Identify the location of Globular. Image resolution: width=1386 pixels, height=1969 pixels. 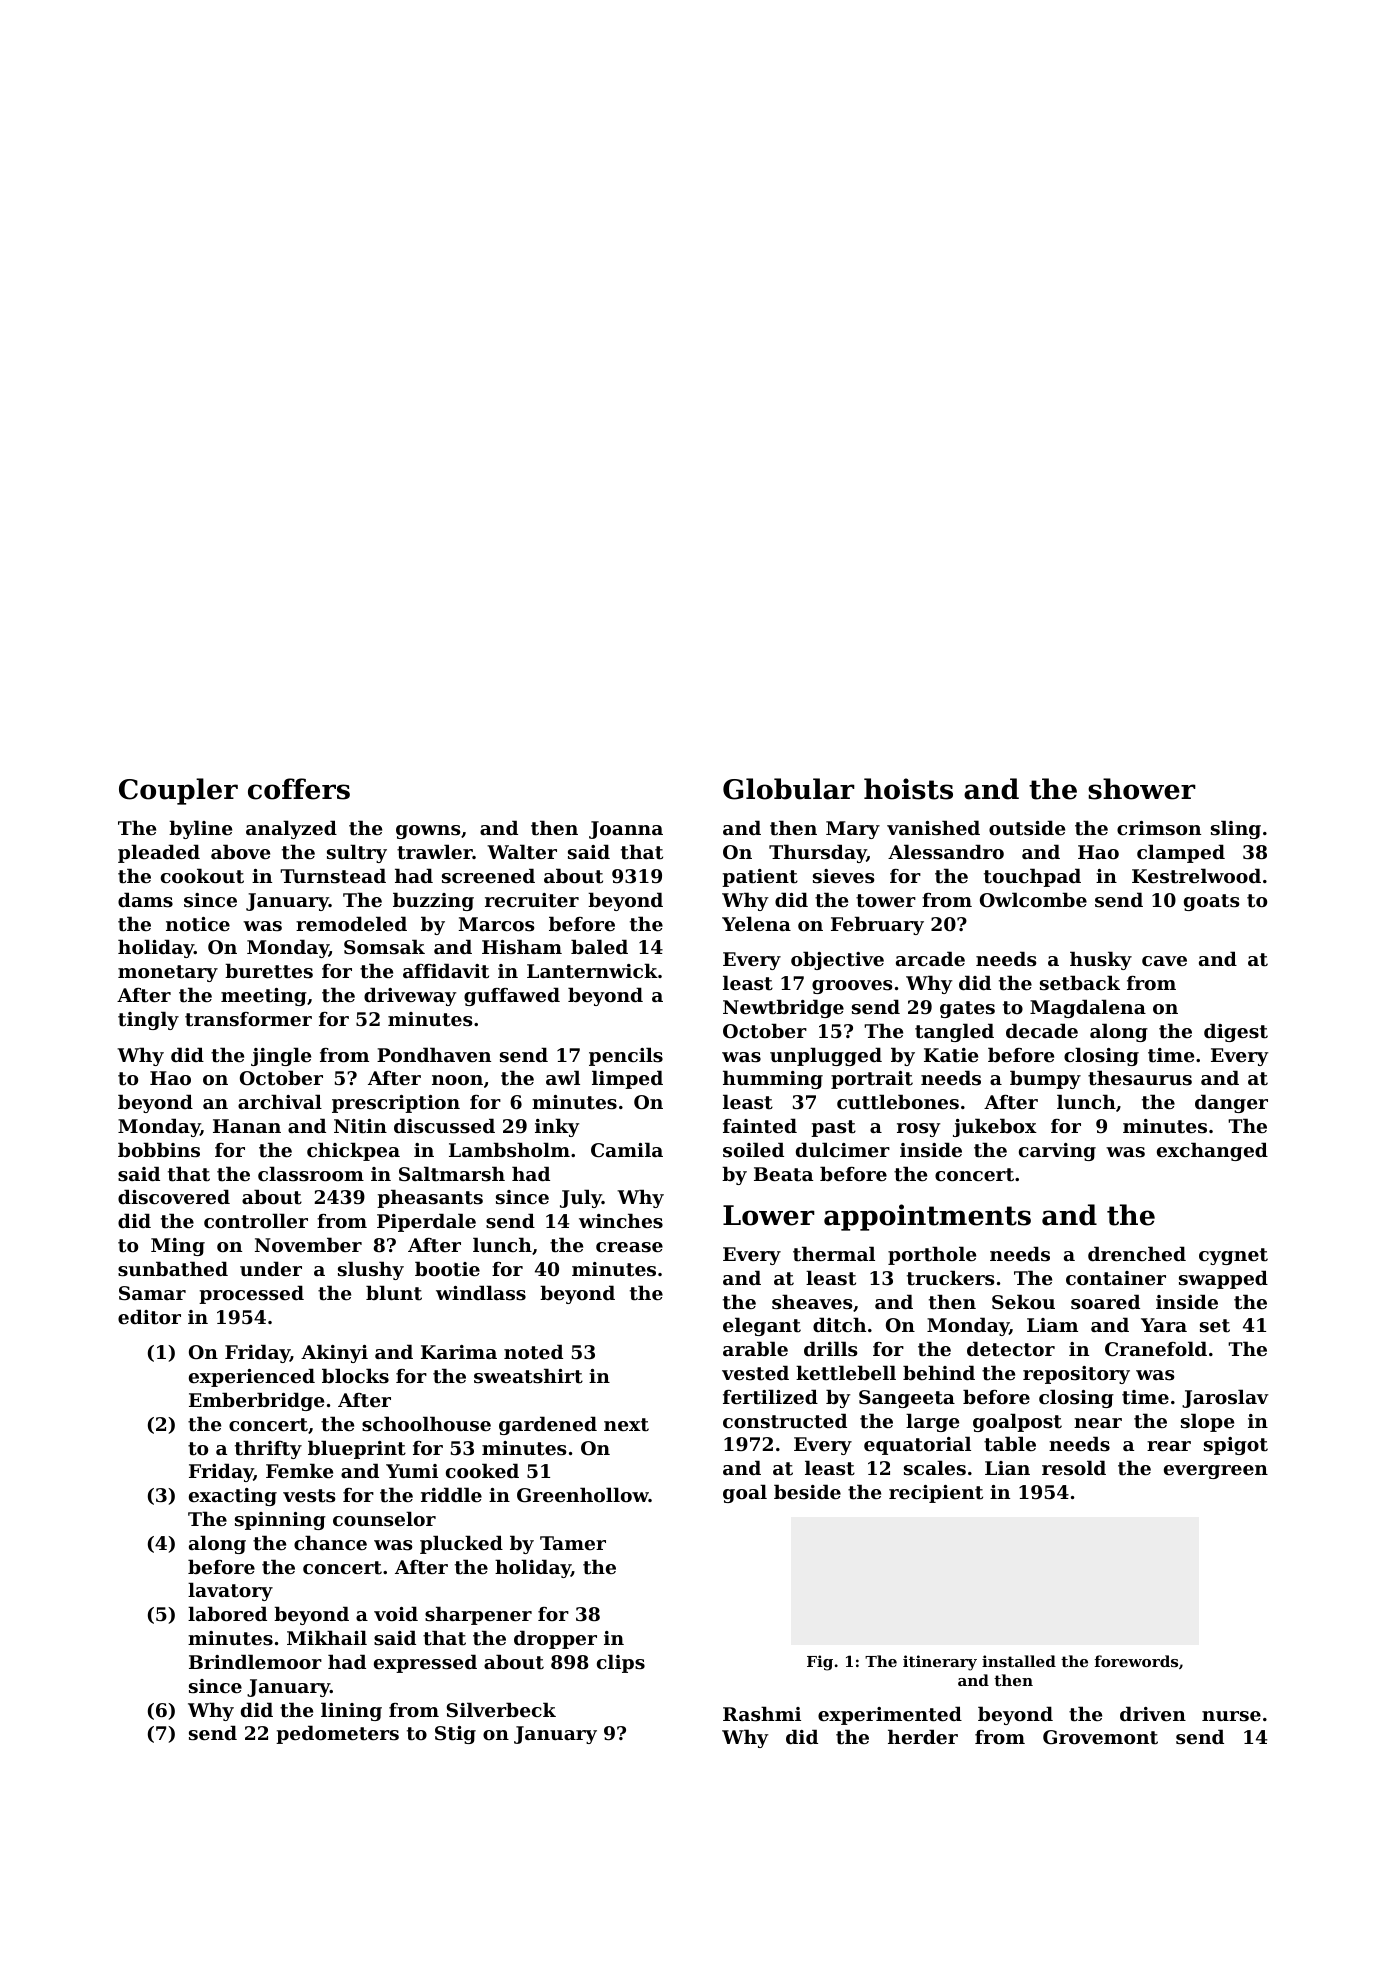
(789, 789).
